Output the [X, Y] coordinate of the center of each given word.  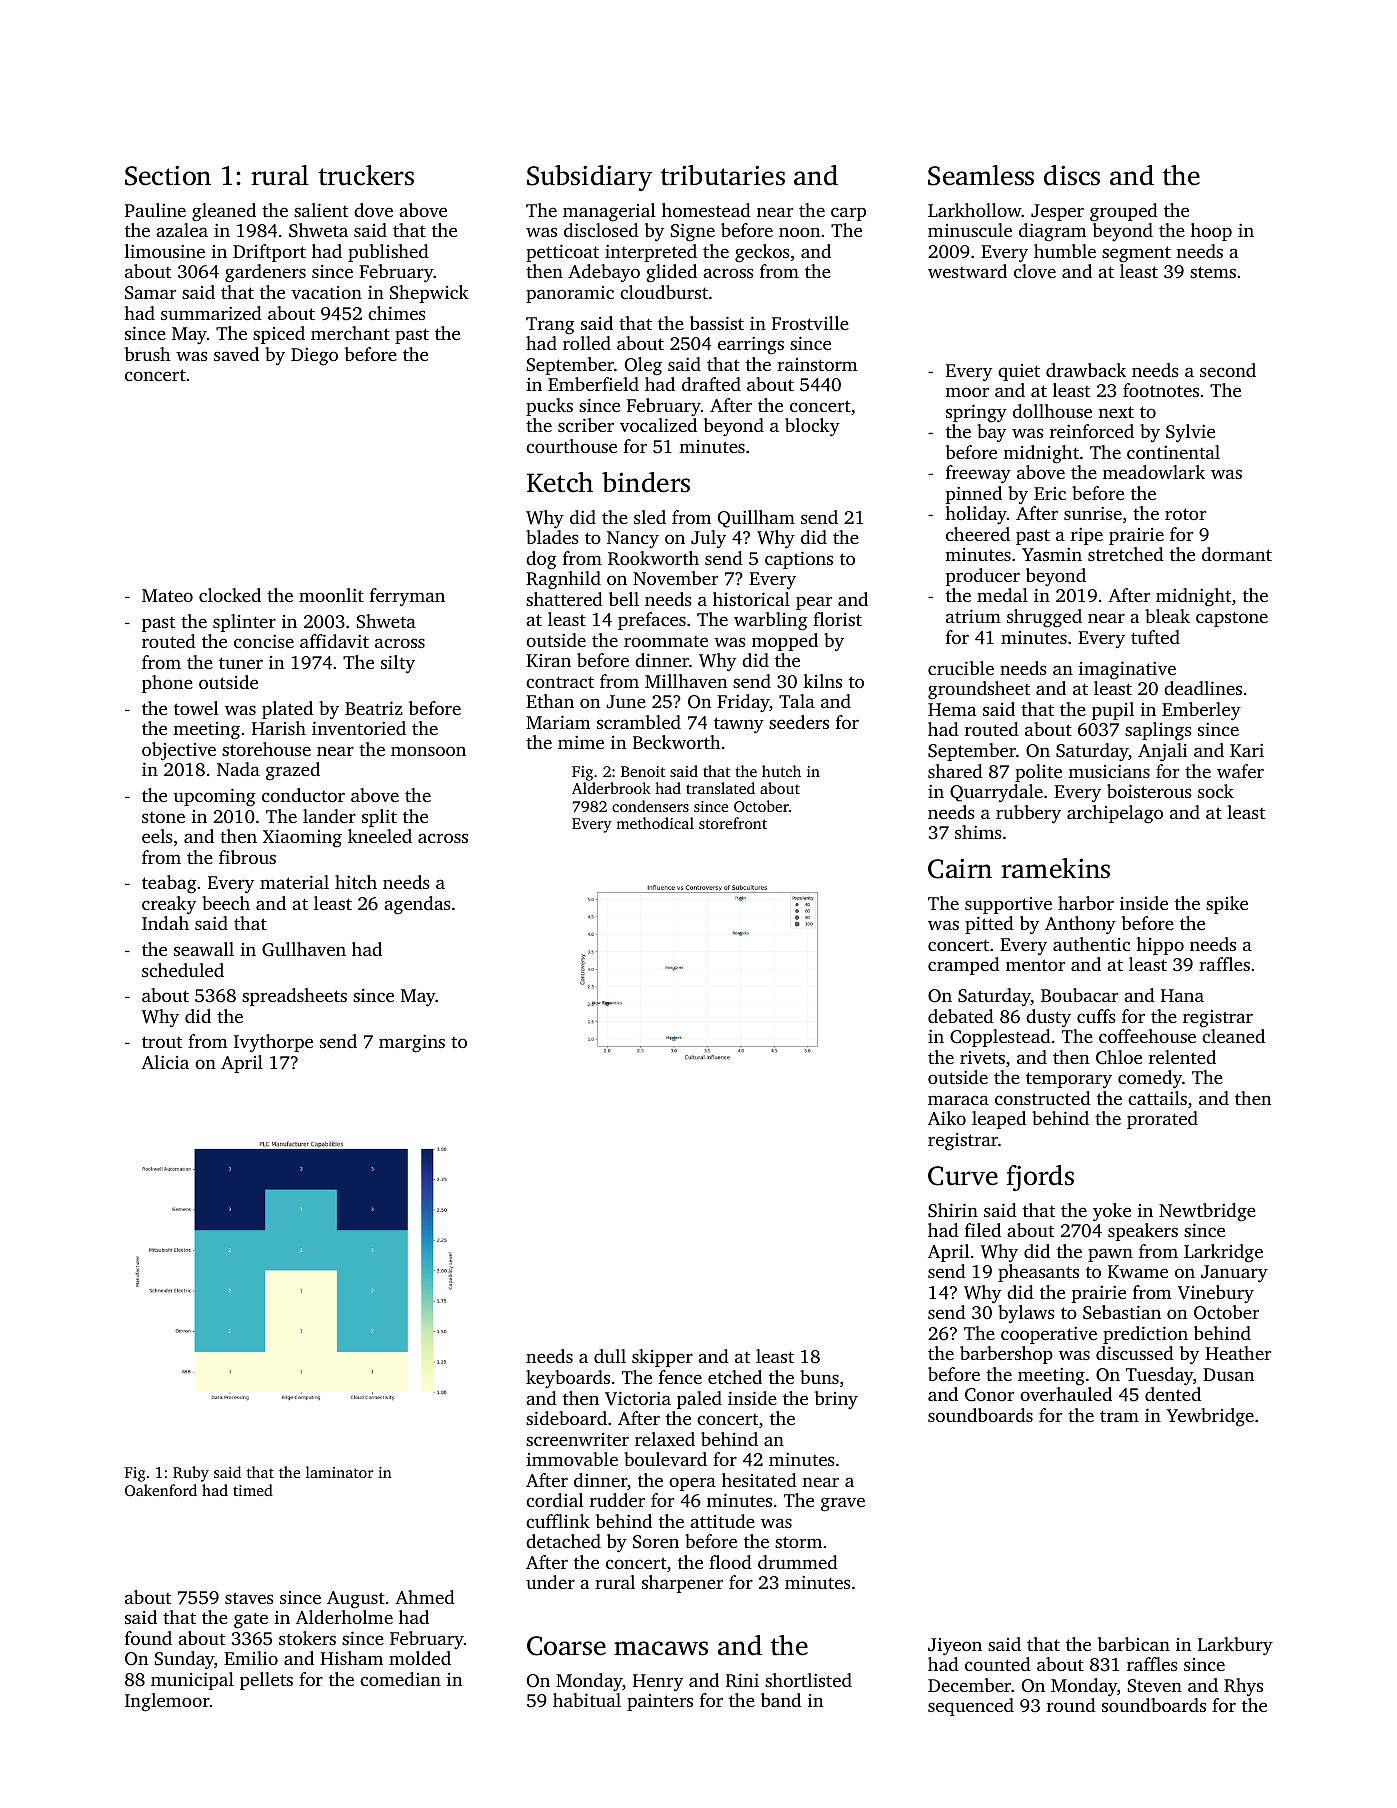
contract [560, 682]
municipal [192, 1681]
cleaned [1233, 1036]
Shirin [953, 1210]
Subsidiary [589, 178]
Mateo [167, 595]
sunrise [1093, 513]
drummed [798, 1562]
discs [1072, 175]
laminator [340, 1472]
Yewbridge [1210, 1417]
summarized [211, 313]
